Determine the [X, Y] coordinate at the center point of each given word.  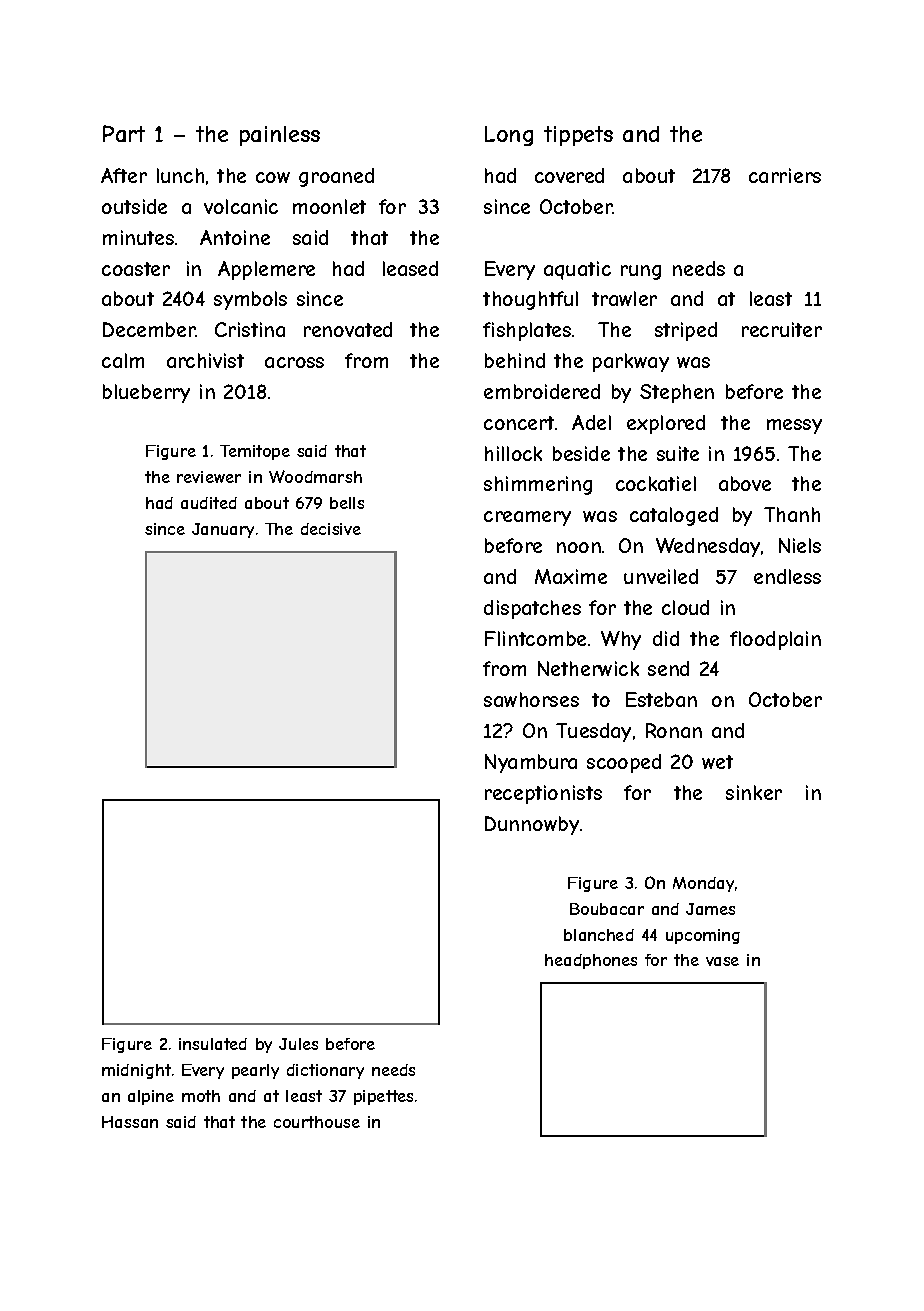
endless [787, 576]
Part [124, 133]
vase [722, 961]
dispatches [532, 609]
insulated [213, 1044]
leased [410, 268]
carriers [785, 175]
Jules [298, 1044]
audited [209, 503]
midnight [136, 1071]
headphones [591, 961]
